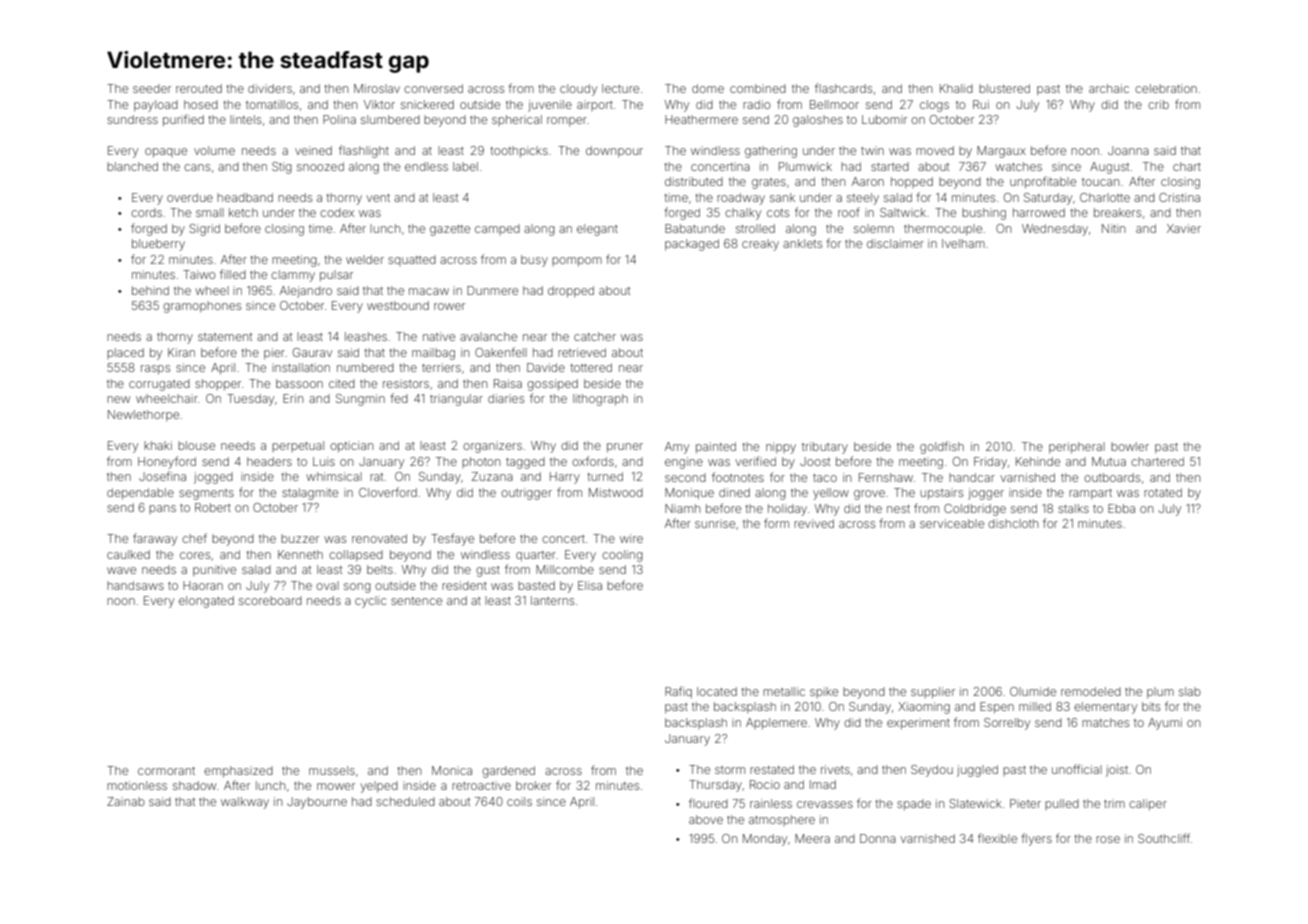 The height and width of the image is (924, 1308). Describe the element at coordinates (1184, 228) in the image. I see `Xavier` at that location.
